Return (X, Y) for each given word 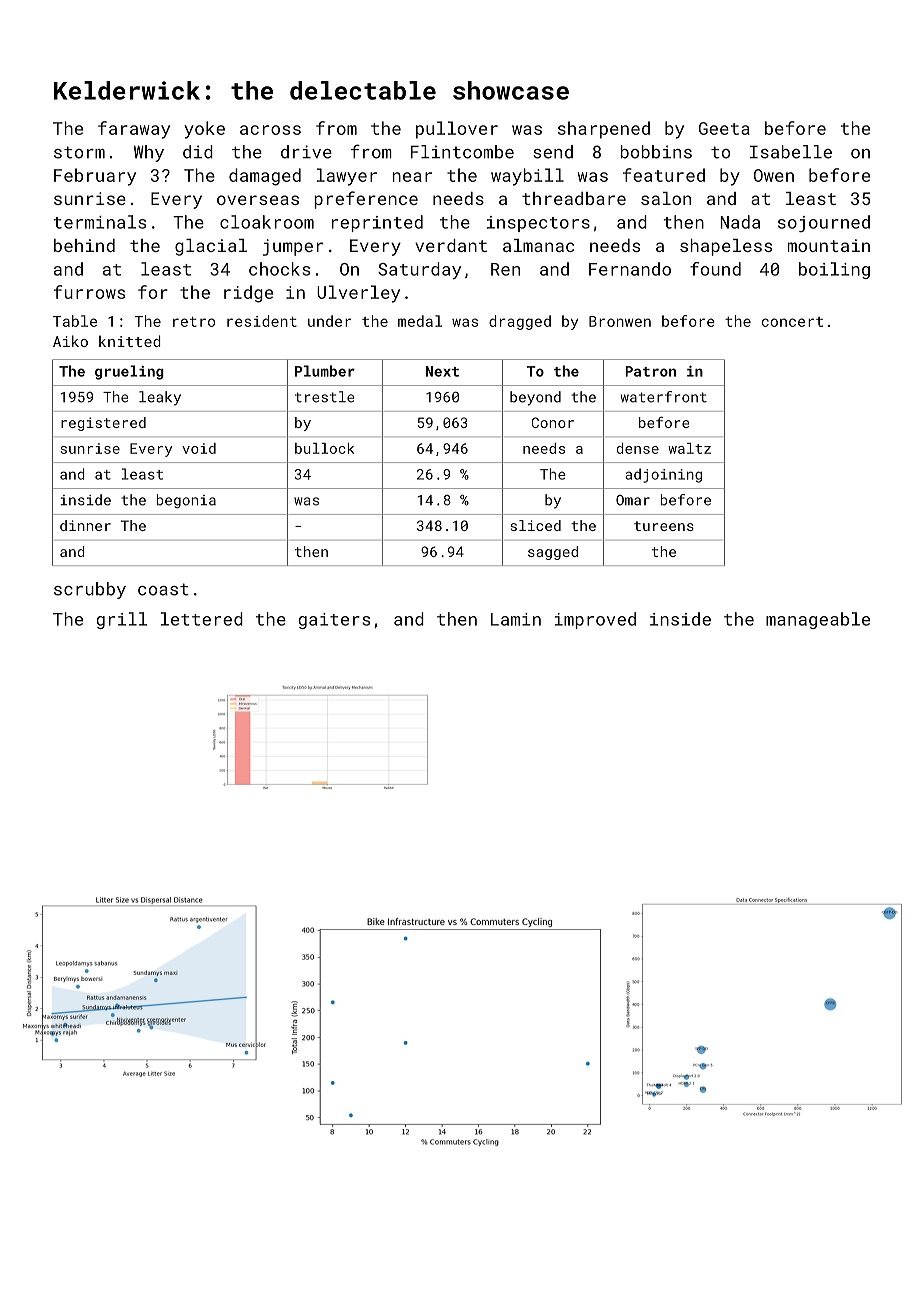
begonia (186, 501)
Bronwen (620, 321)
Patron (651, 371)
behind (84, 245)
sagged (553, 553)
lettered (202, 619)
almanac (538, 245)
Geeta (724, 128)
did (198, 152)
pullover (457, 130)
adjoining (663, 475)
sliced (536, 525)
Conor (553, 422)
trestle (324, 397)
